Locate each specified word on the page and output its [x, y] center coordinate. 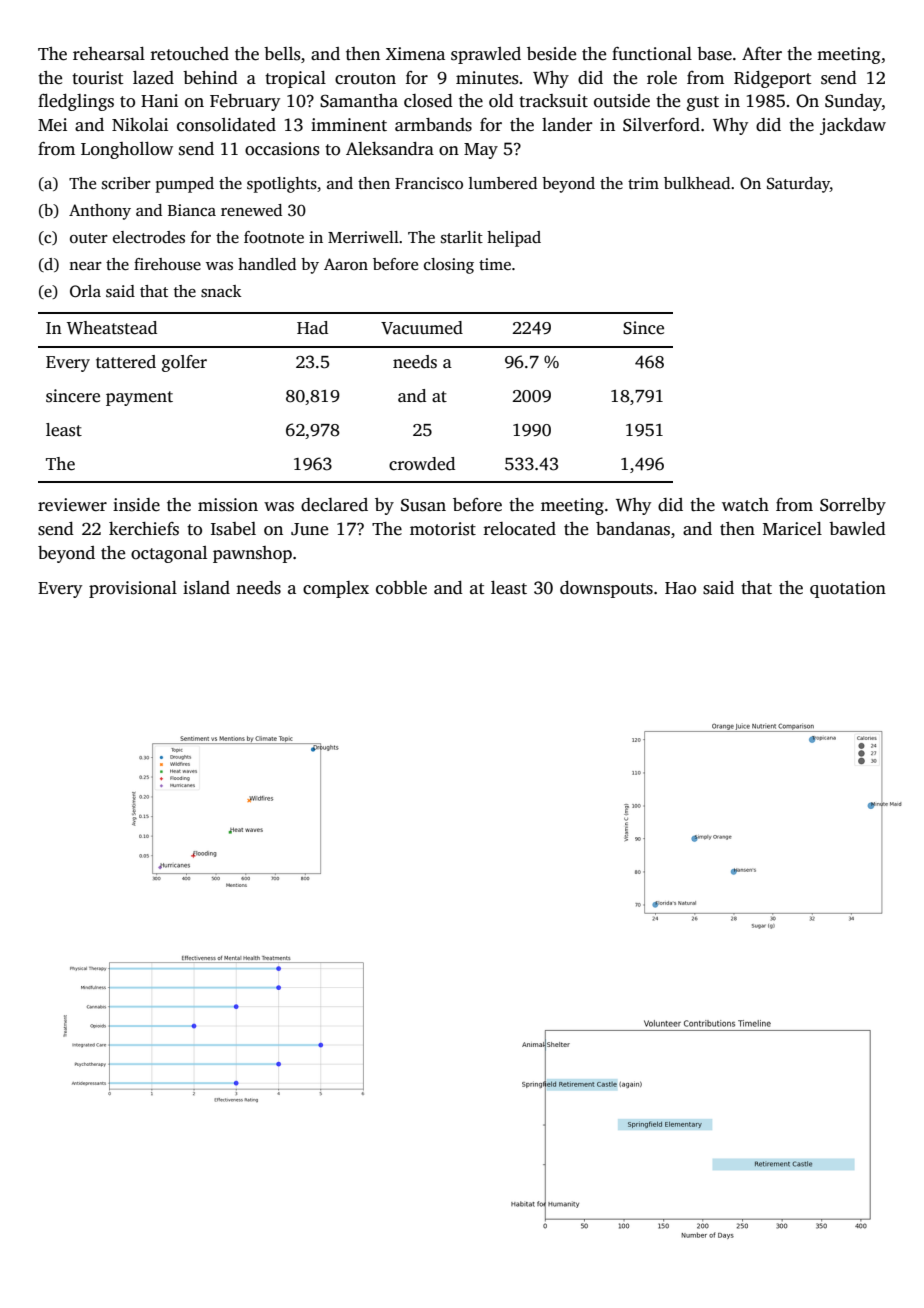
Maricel [792, 529]
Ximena [415, 54]
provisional [133, 589]
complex [336, 589]
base [714, 54]
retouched [190, 54]
